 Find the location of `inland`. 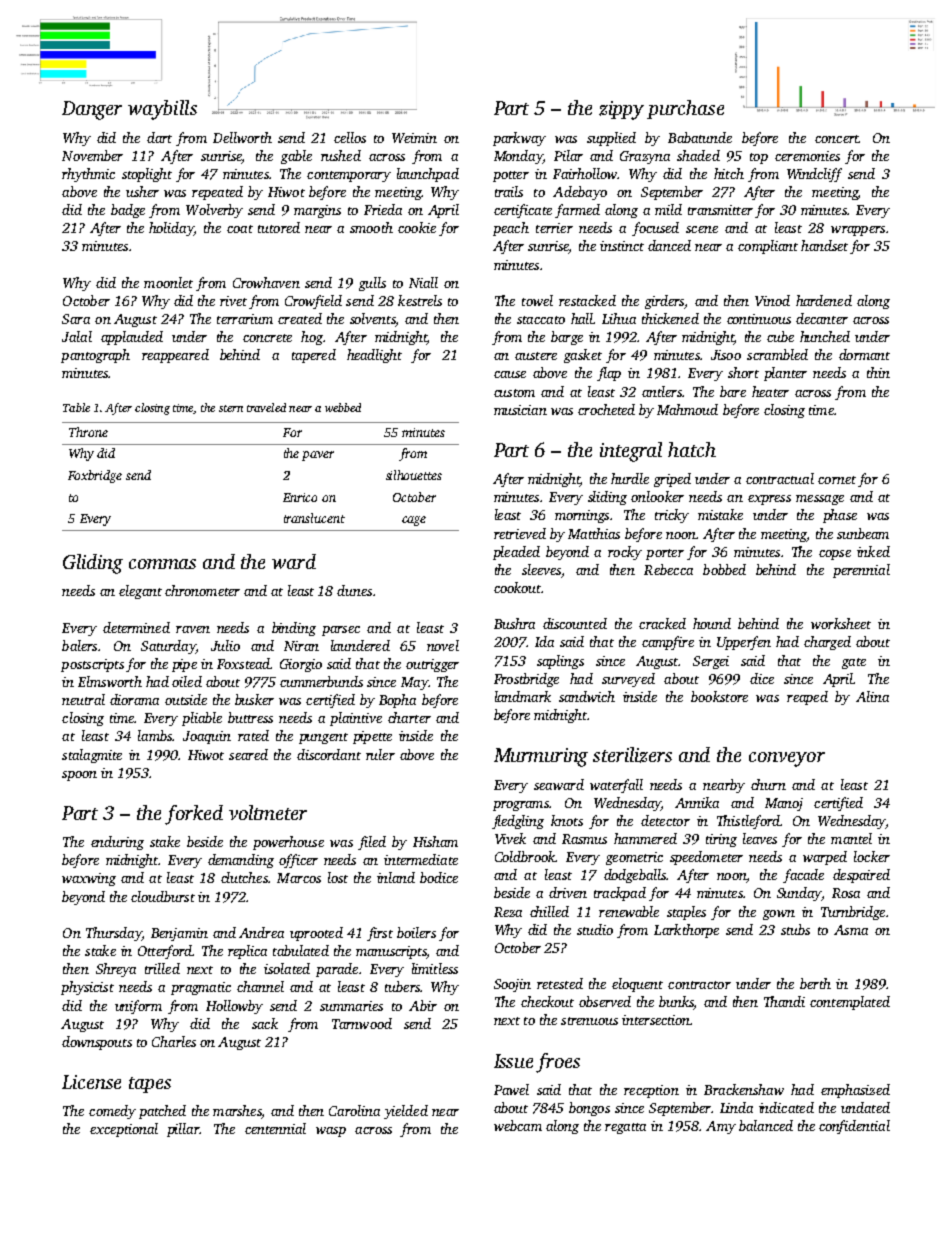

inland is located at coordinates (396, 877).
